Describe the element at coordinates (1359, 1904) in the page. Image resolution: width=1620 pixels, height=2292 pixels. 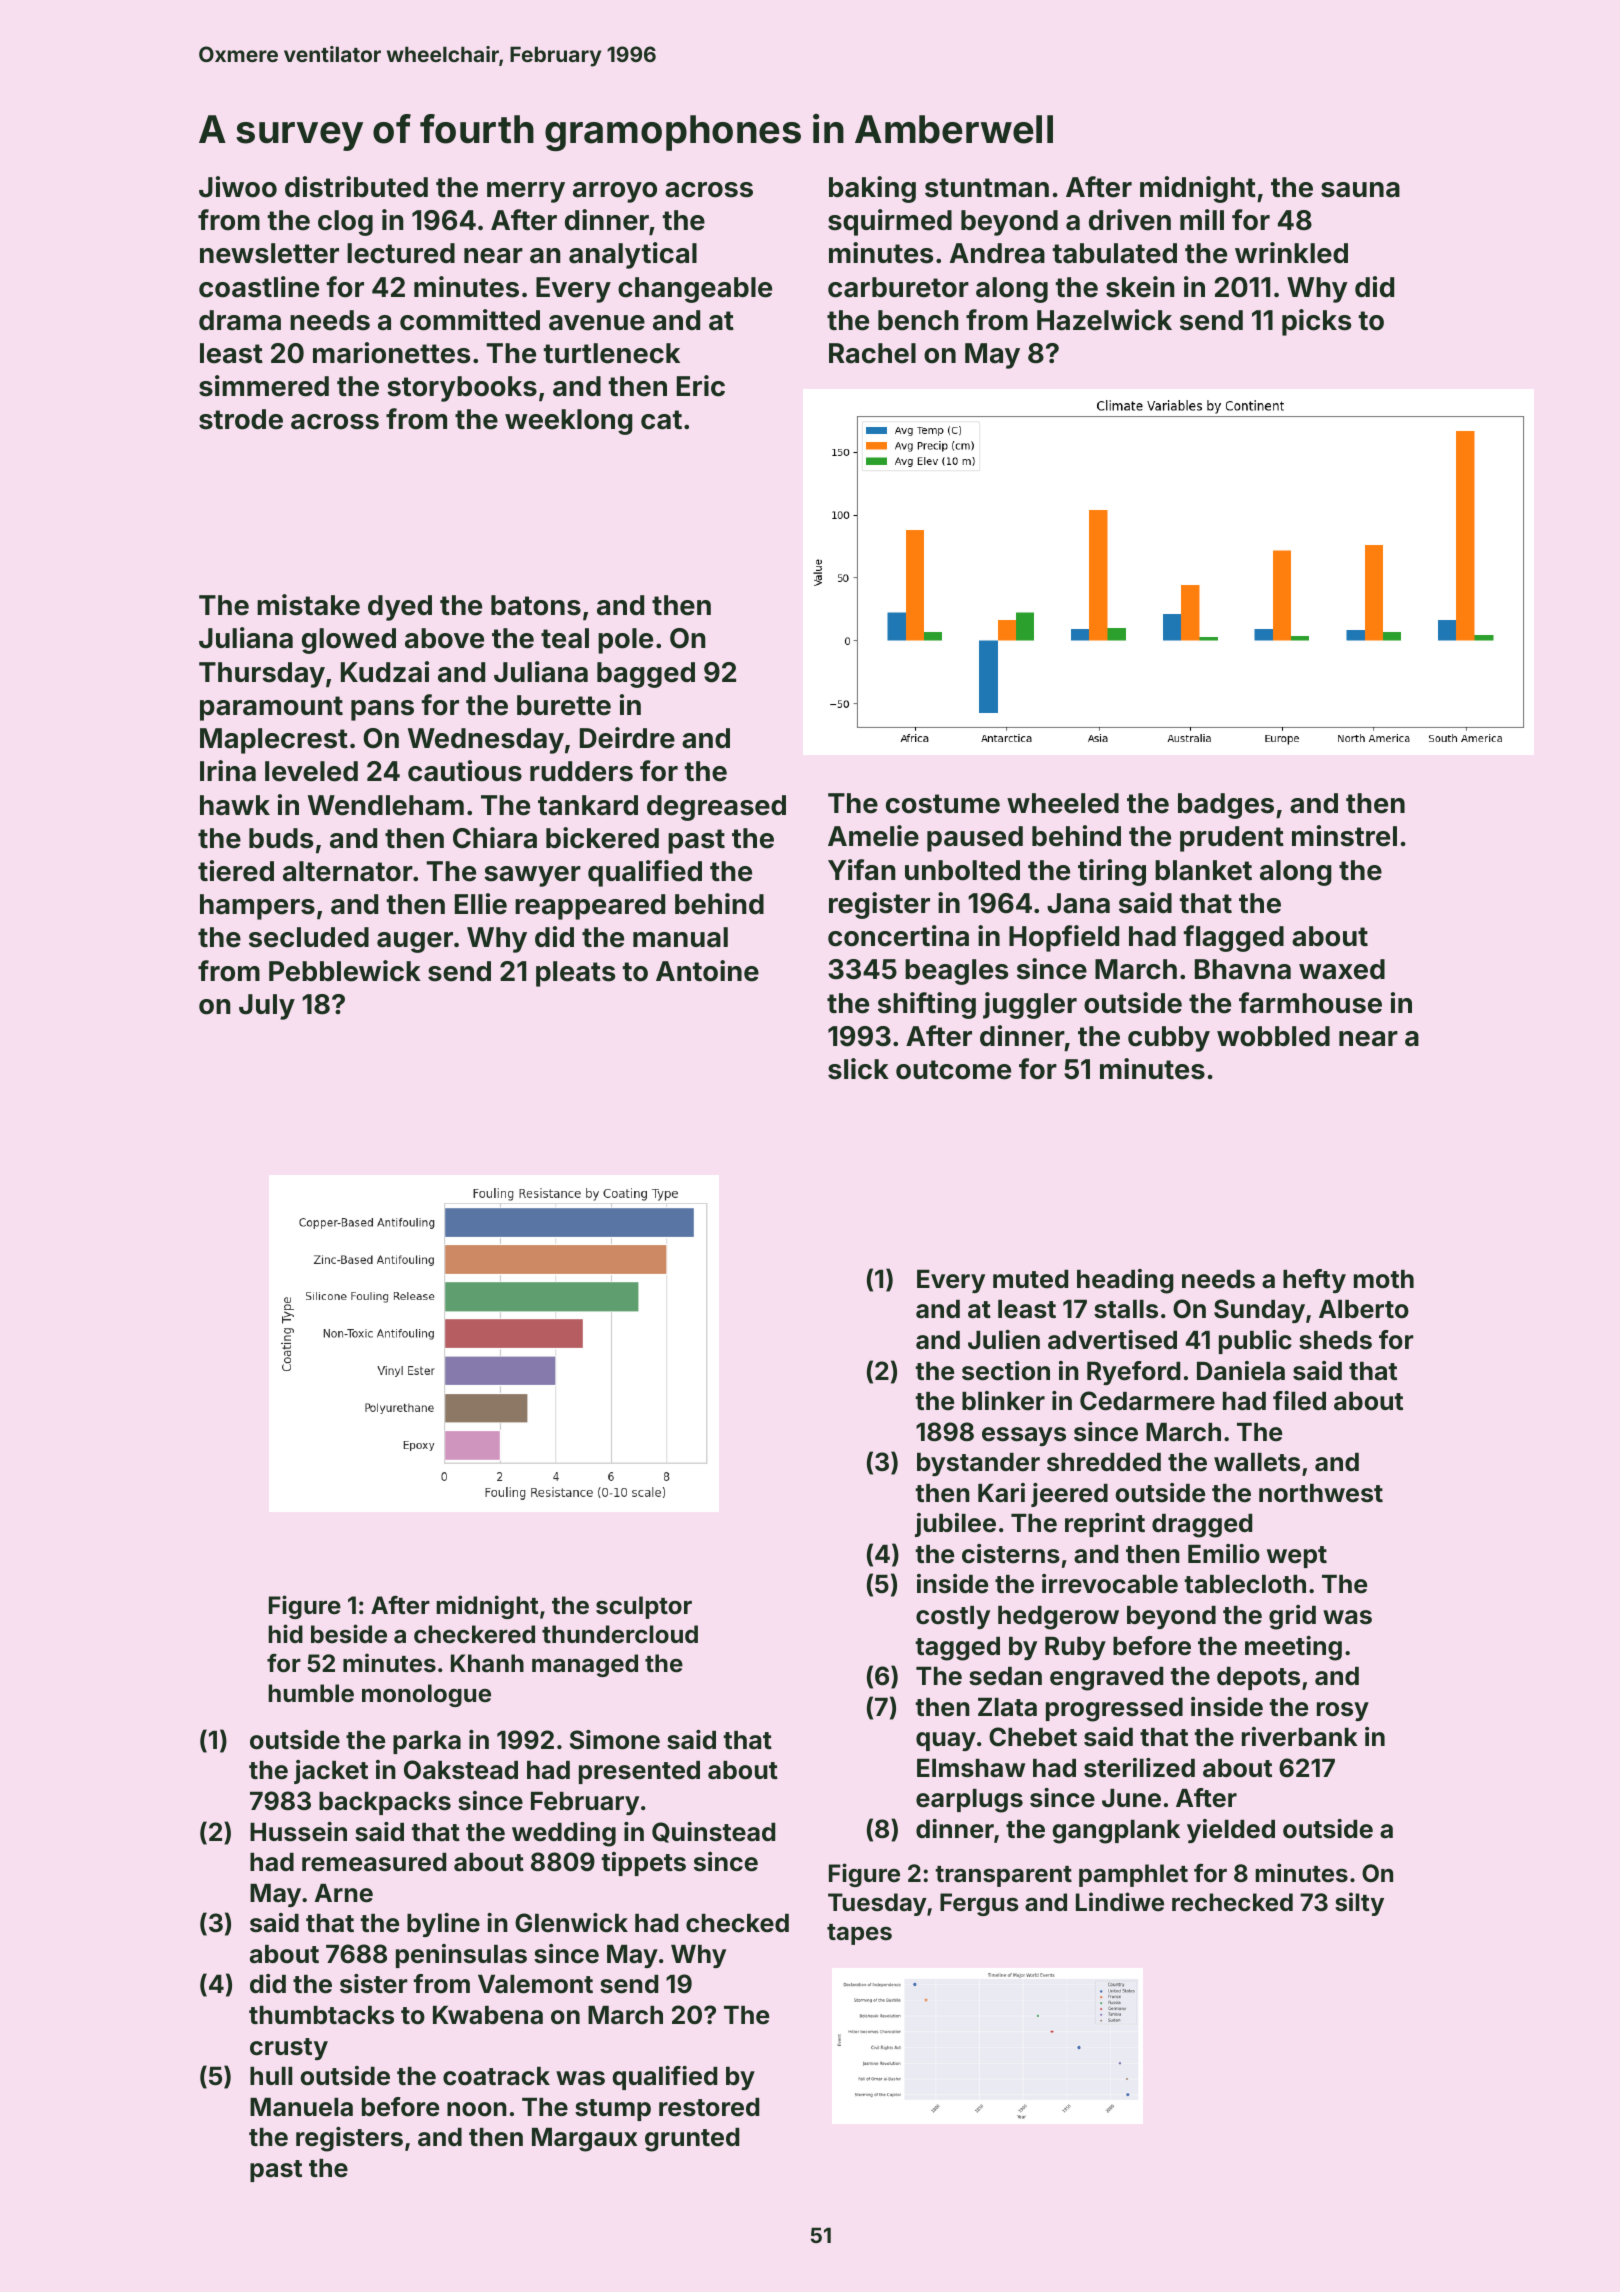
I see `silty` at that location.
